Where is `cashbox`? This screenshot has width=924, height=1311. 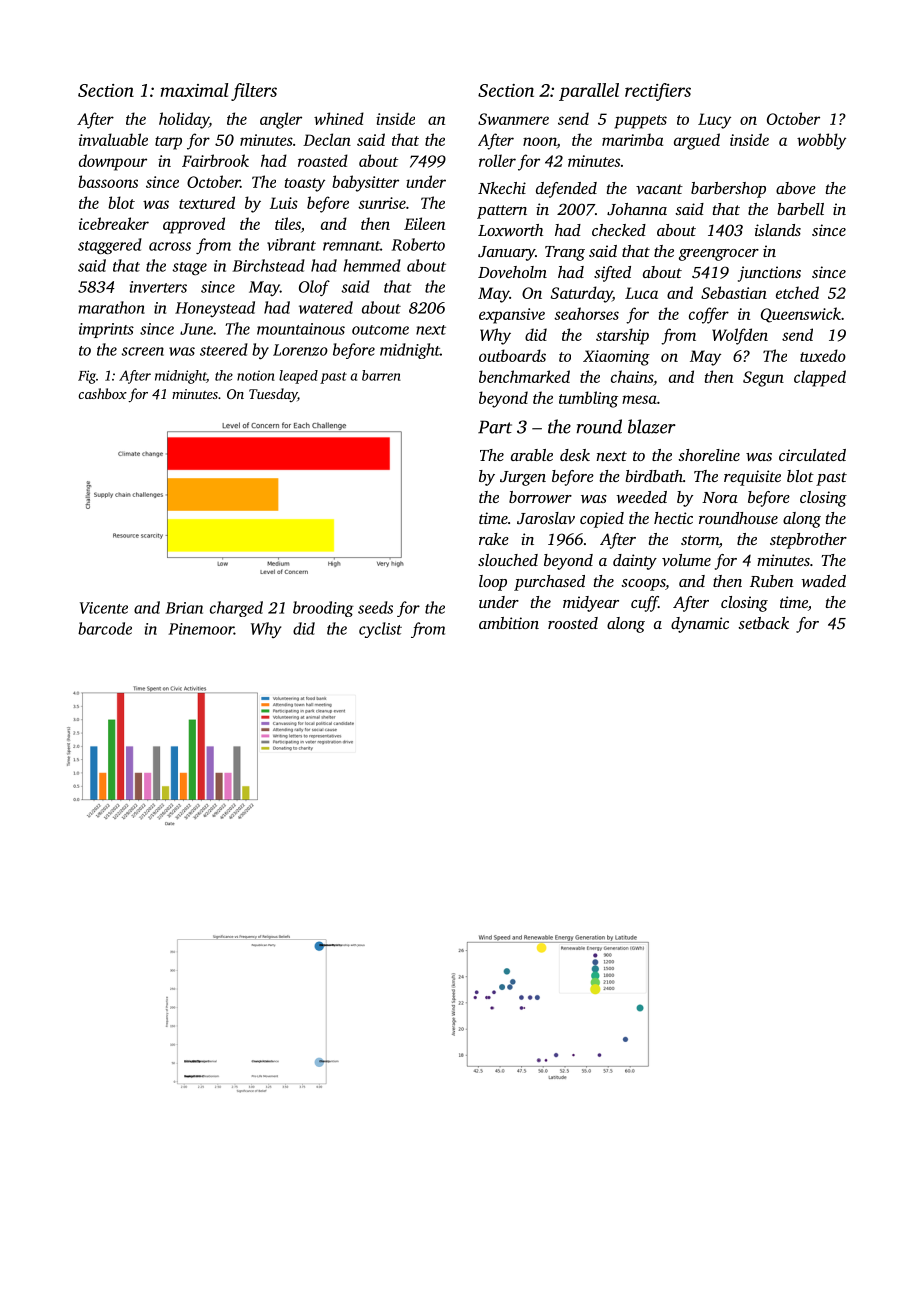 cashbox is located at coordinates (102, 393).
